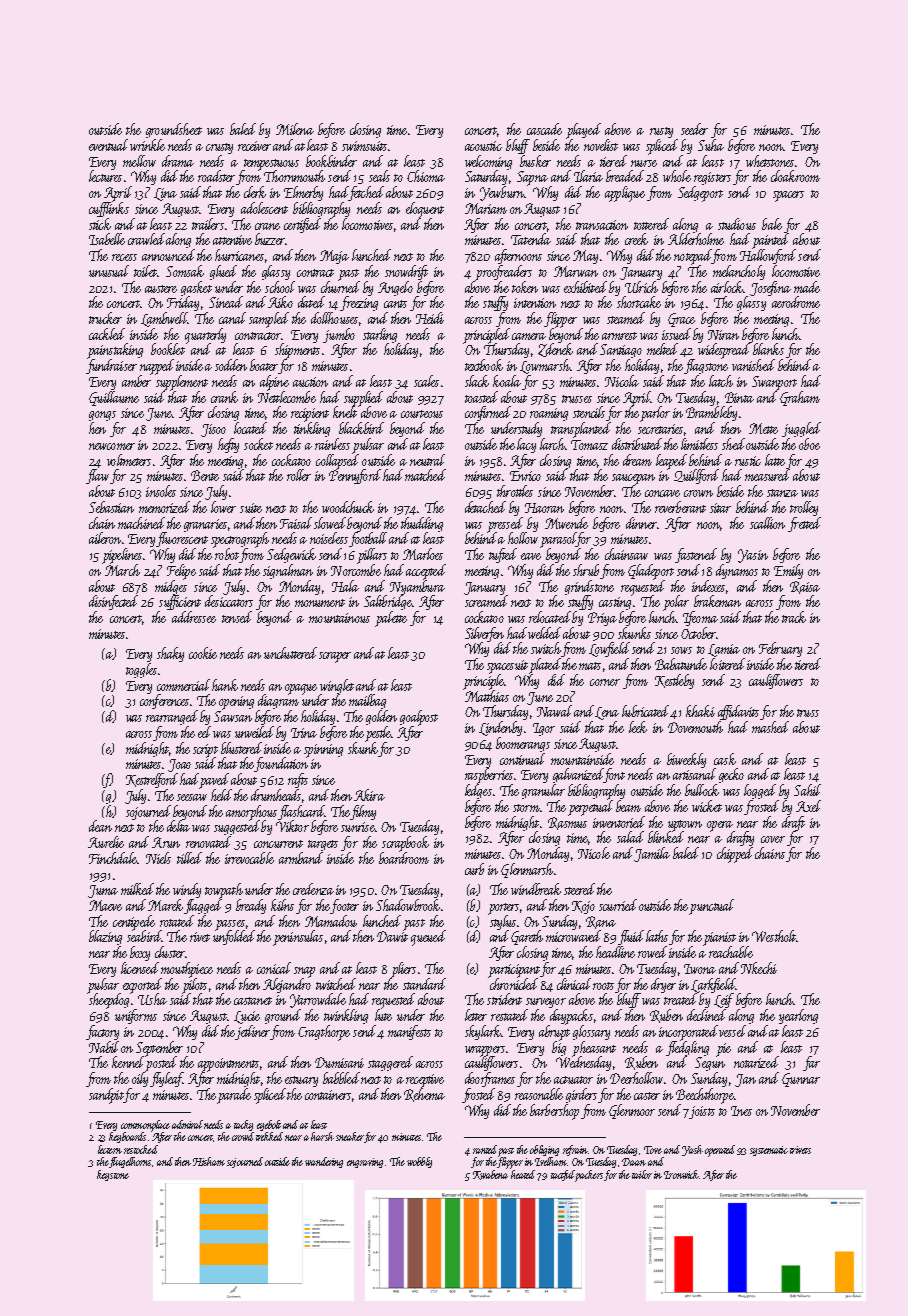  What do you see at coordinates (544, 129) in the screenshot?
I see `cascade` at bounding box center [544, 129].
